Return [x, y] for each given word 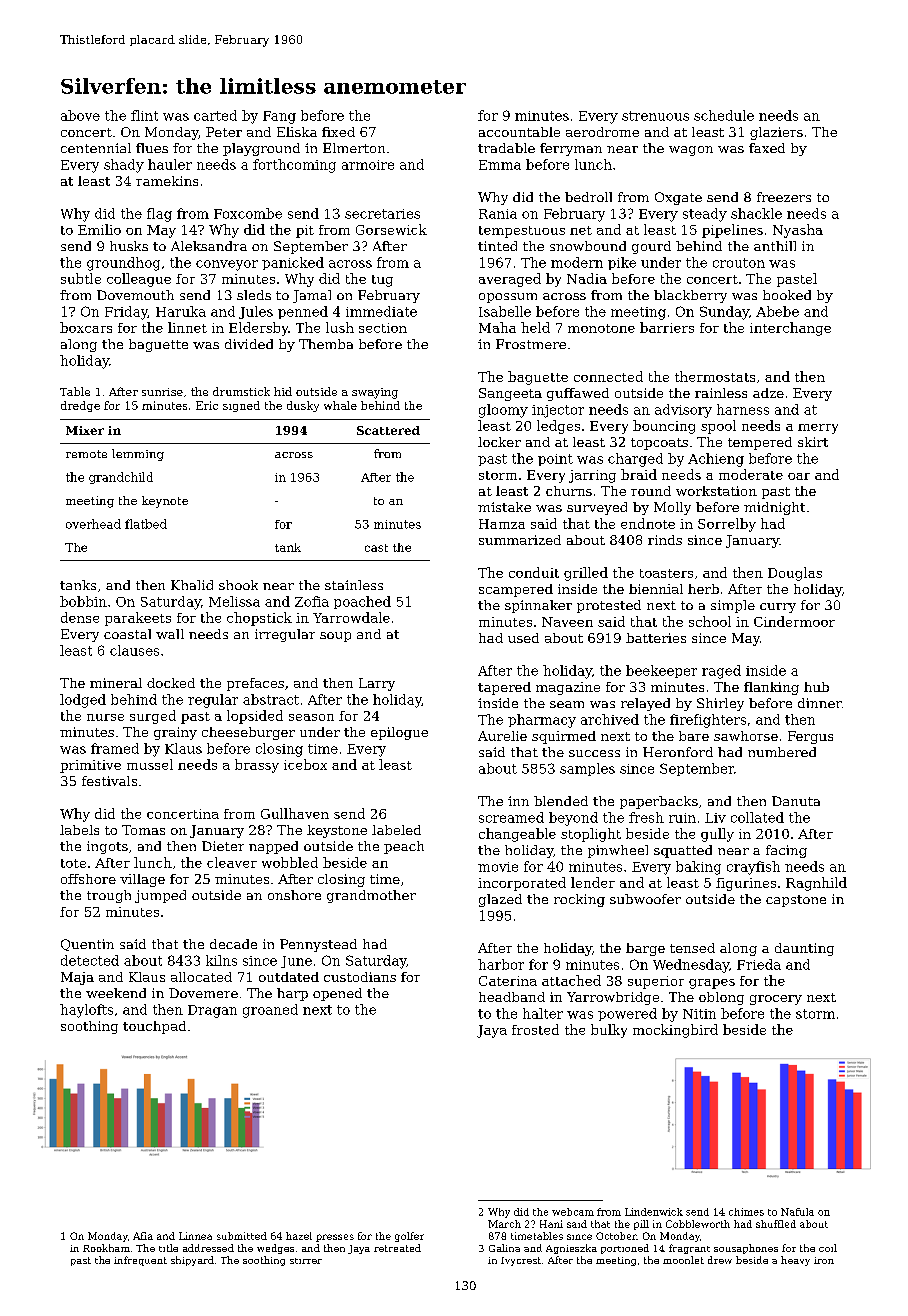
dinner [820, 703]
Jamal [312, 296]
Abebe [777, 311]
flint [144, 115]
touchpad [154, 1027]
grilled [586, 574]
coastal [127, 634]
